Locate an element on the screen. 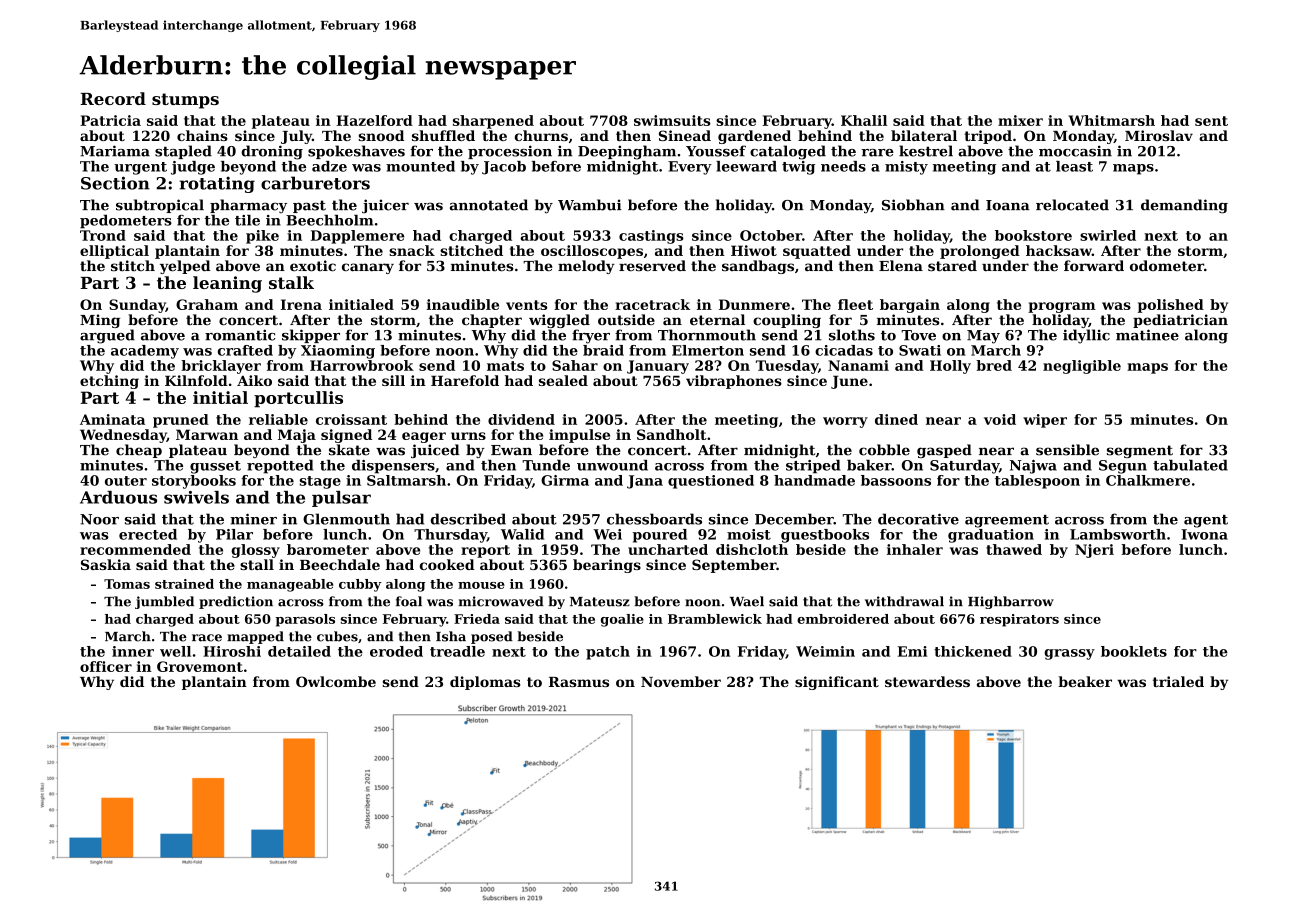  tabulated is located at coordinates (1190, 465).
